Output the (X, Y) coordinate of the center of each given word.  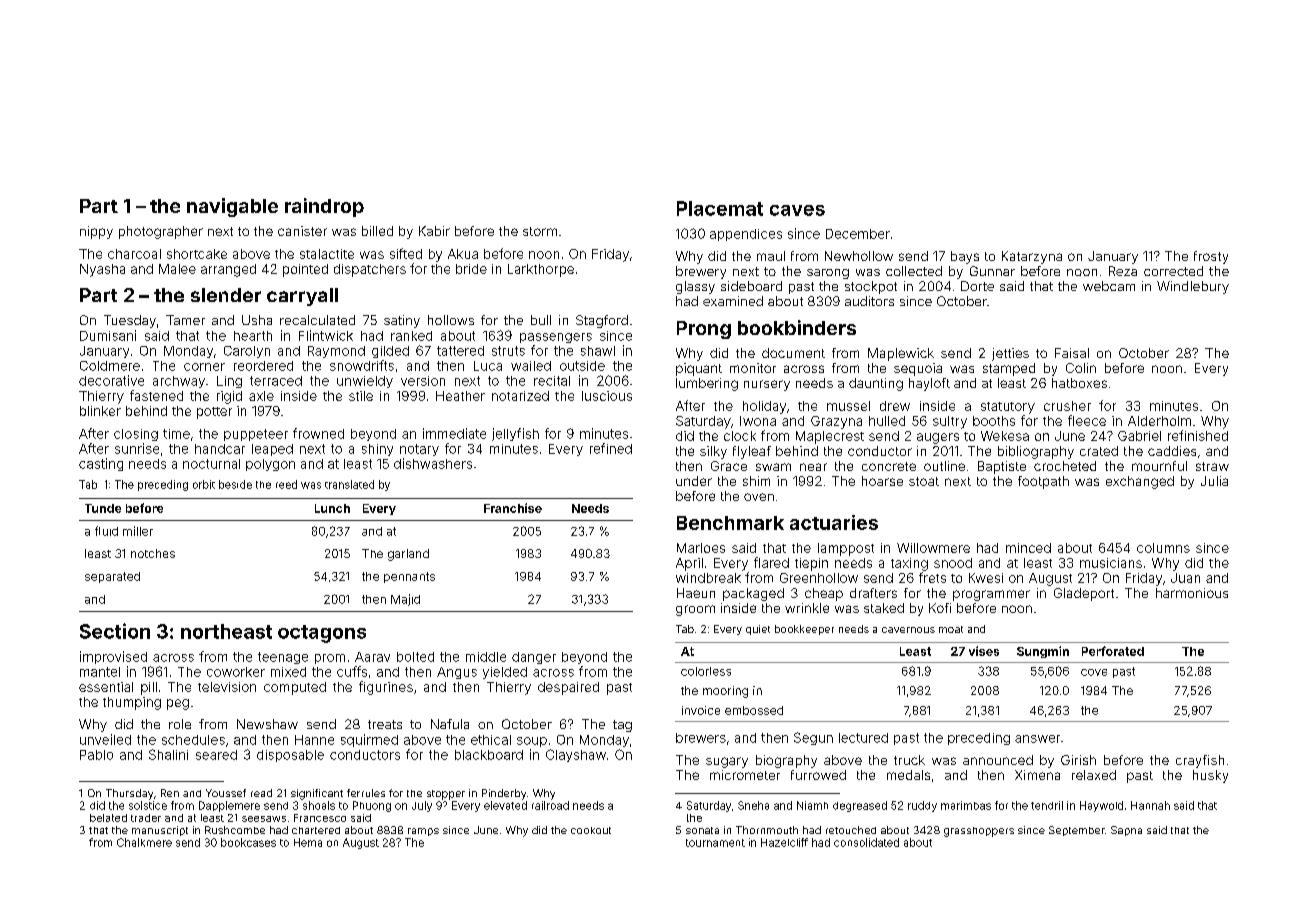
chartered (316, 830)
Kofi (940, 608)
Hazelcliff (784, 842)
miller (138, 531)
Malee (177, 269)
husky (1210, 776)
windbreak (708, 578)
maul (771, 256)
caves (797, 210)
